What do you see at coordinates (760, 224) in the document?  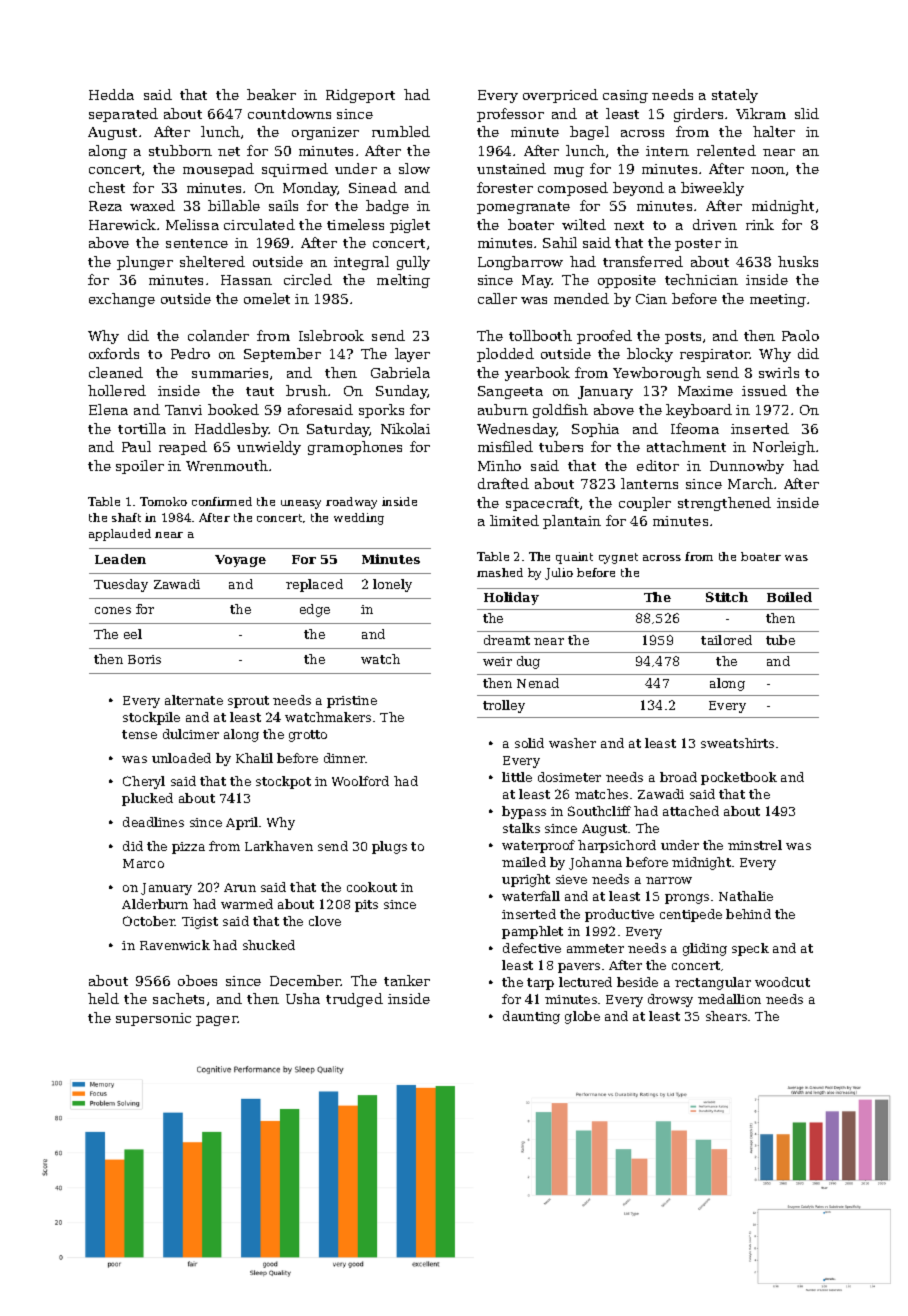 I see `rink` at bounding box center [760, 224].
